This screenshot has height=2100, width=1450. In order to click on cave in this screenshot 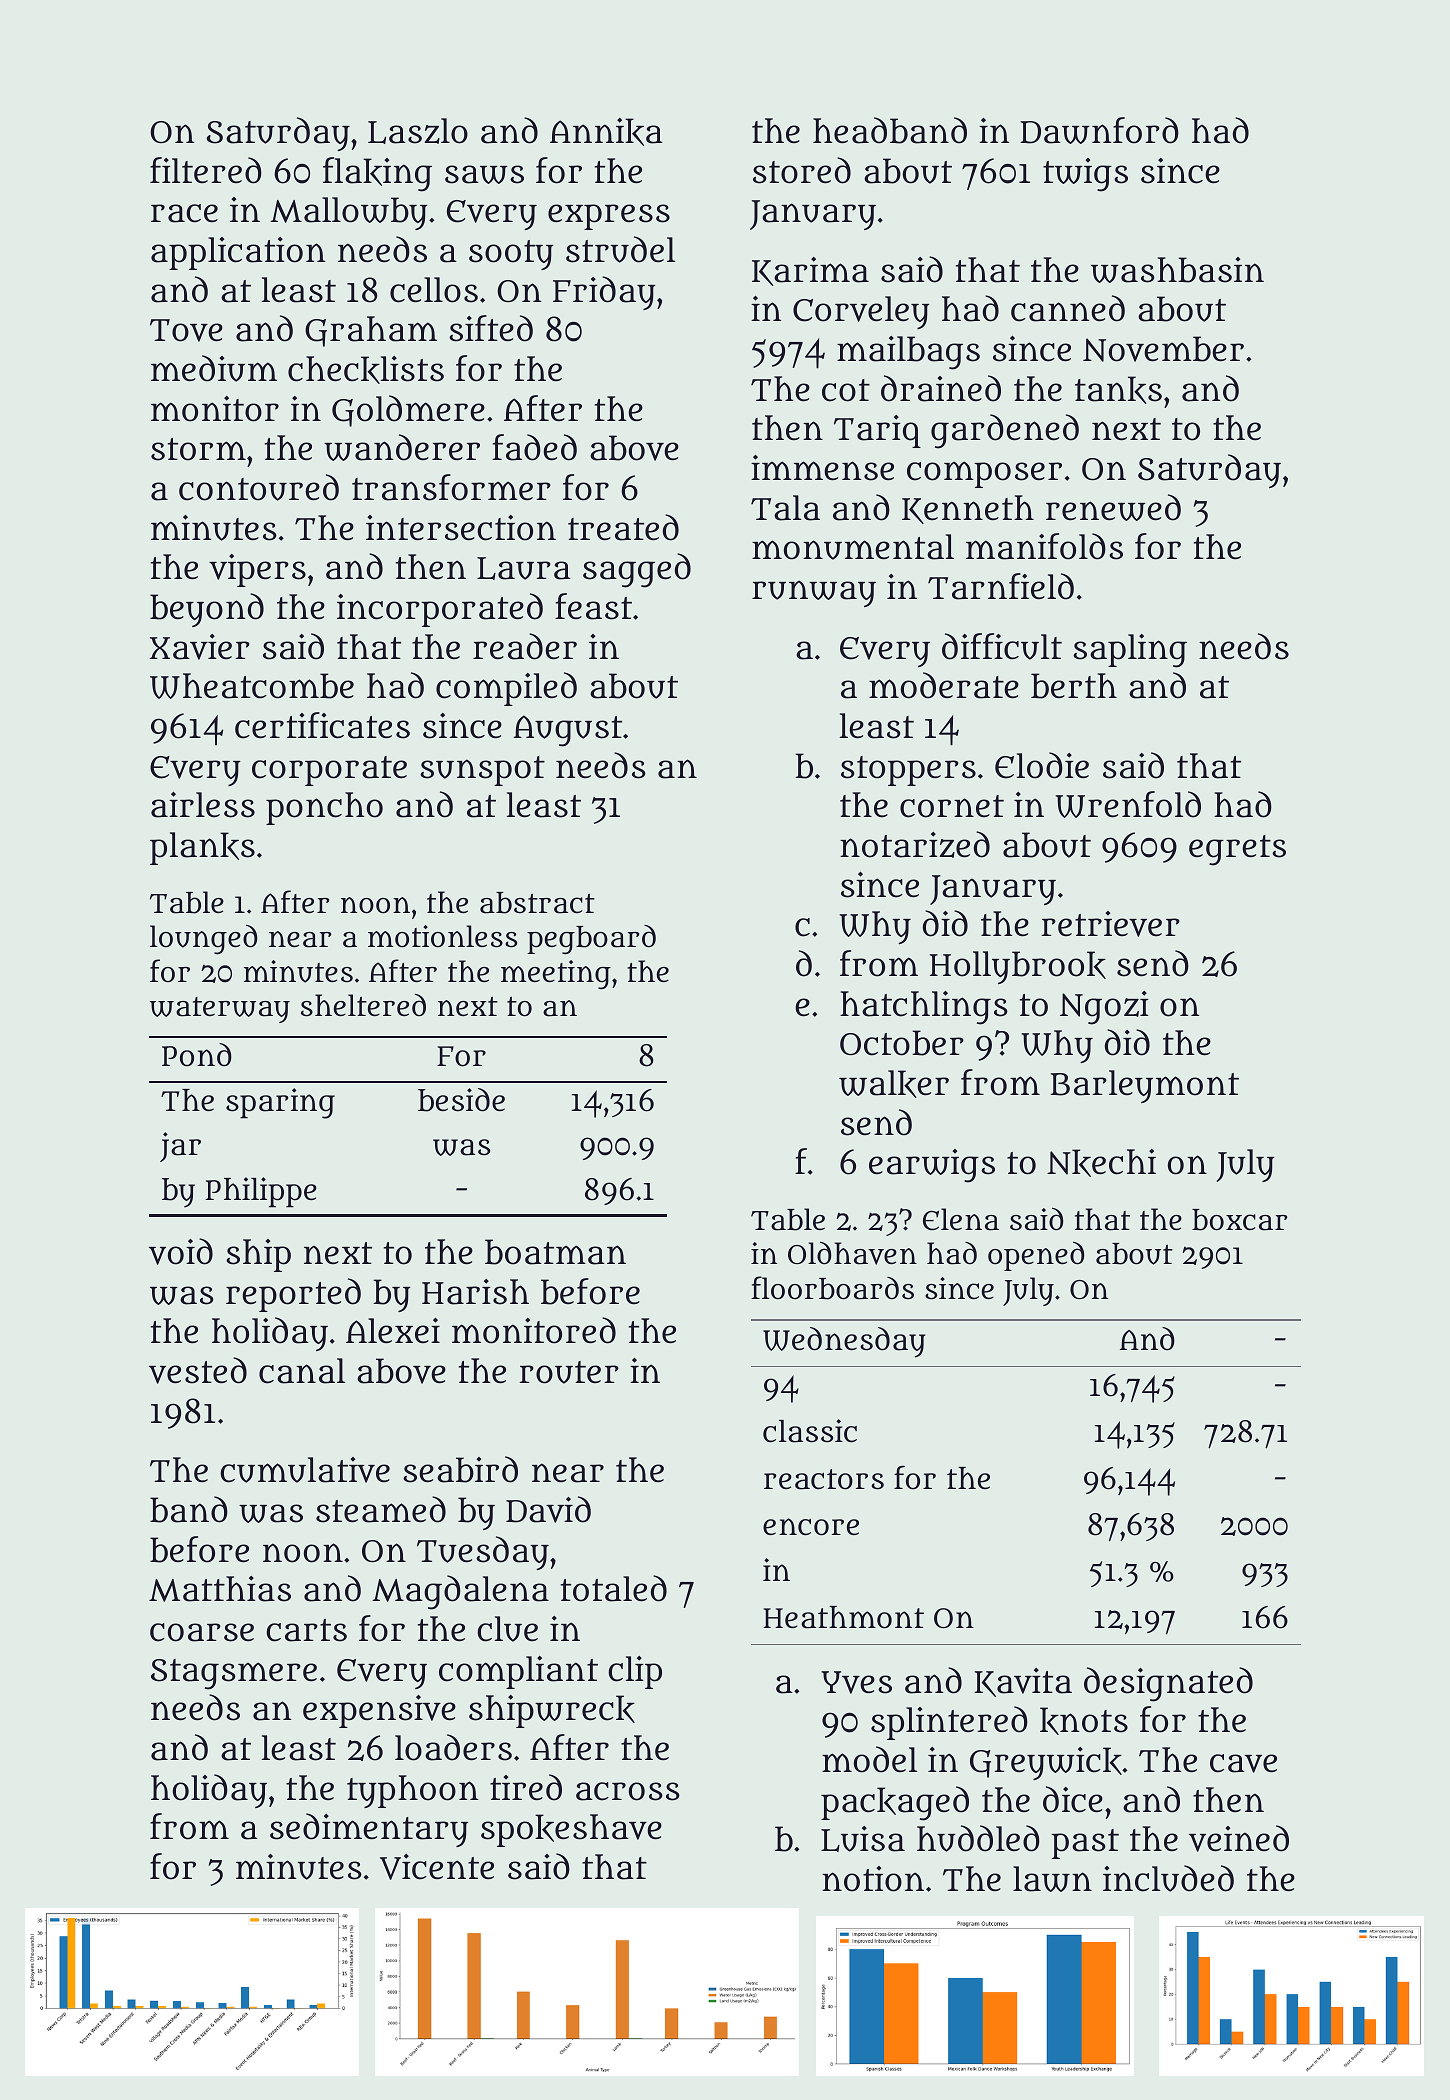, I will do `click(1243, 1763)`.
